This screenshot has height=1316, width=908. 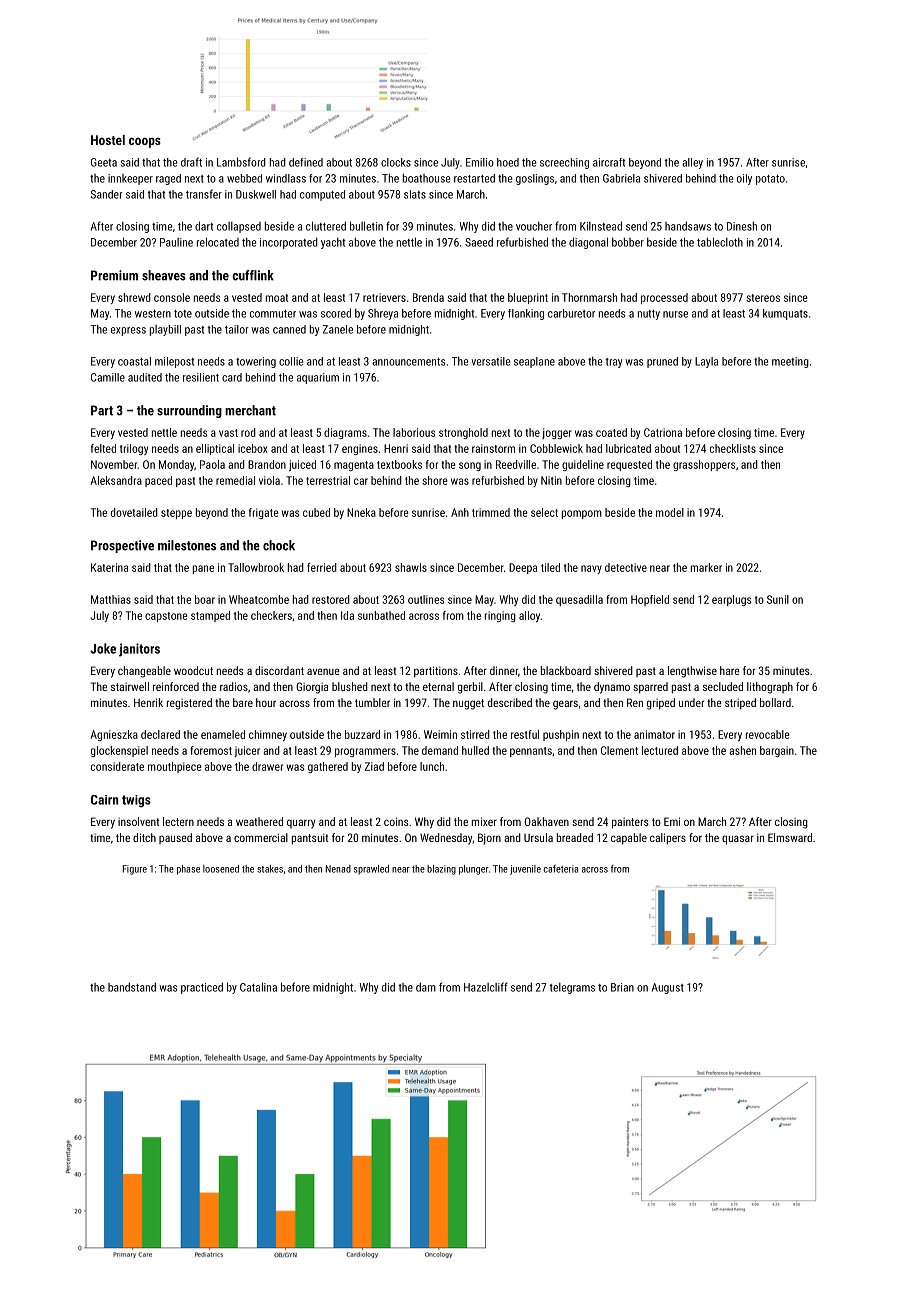 What do you see at coordinates (622, 987) in the screenshot?
I see `Brian` at bounding box center [622, 987].
